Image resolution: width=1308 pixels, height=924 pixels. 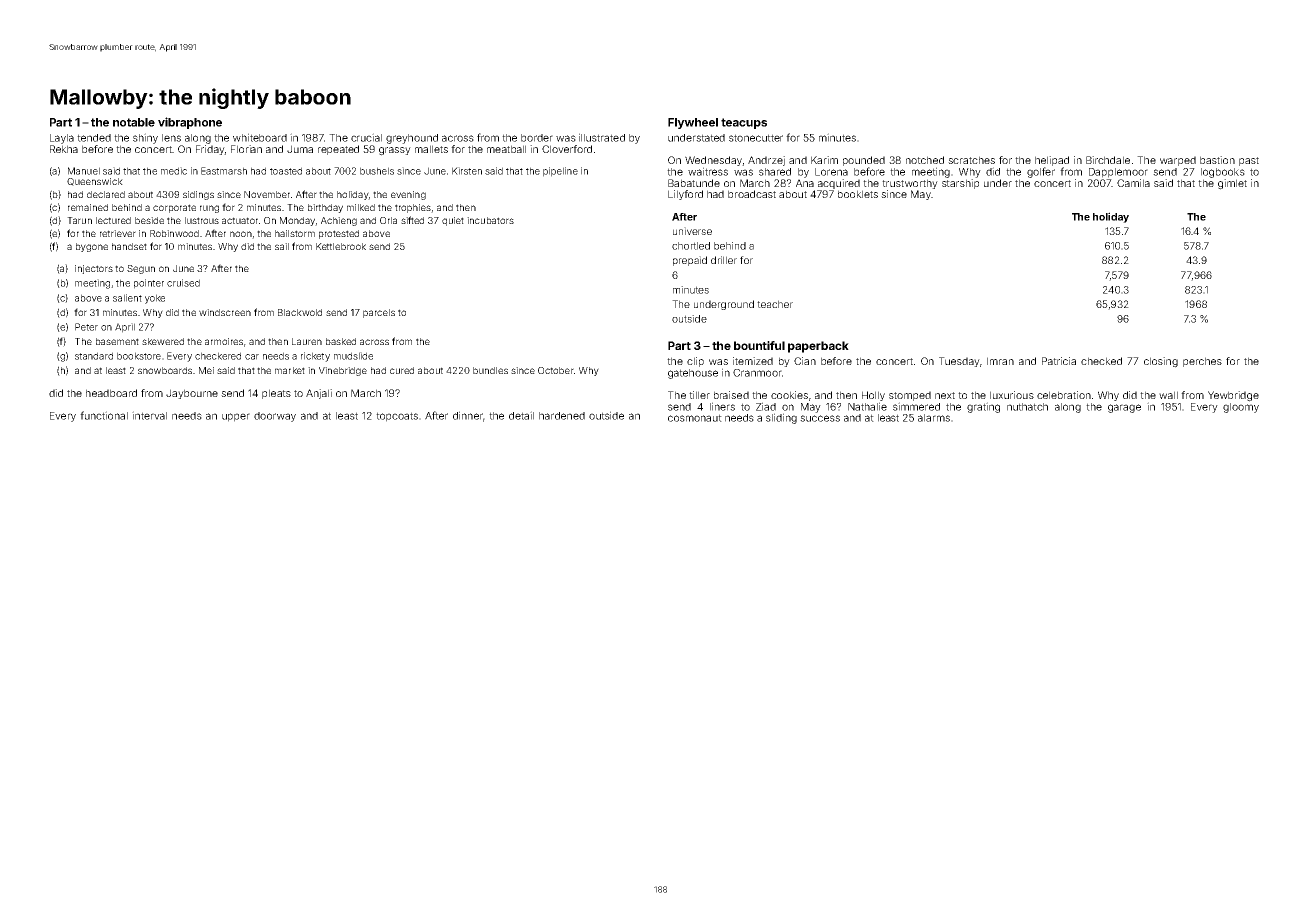 What do you see at coordinates (397, 417) in the screenshot?
I see `topcoats` at bounding box center [397, 417].
